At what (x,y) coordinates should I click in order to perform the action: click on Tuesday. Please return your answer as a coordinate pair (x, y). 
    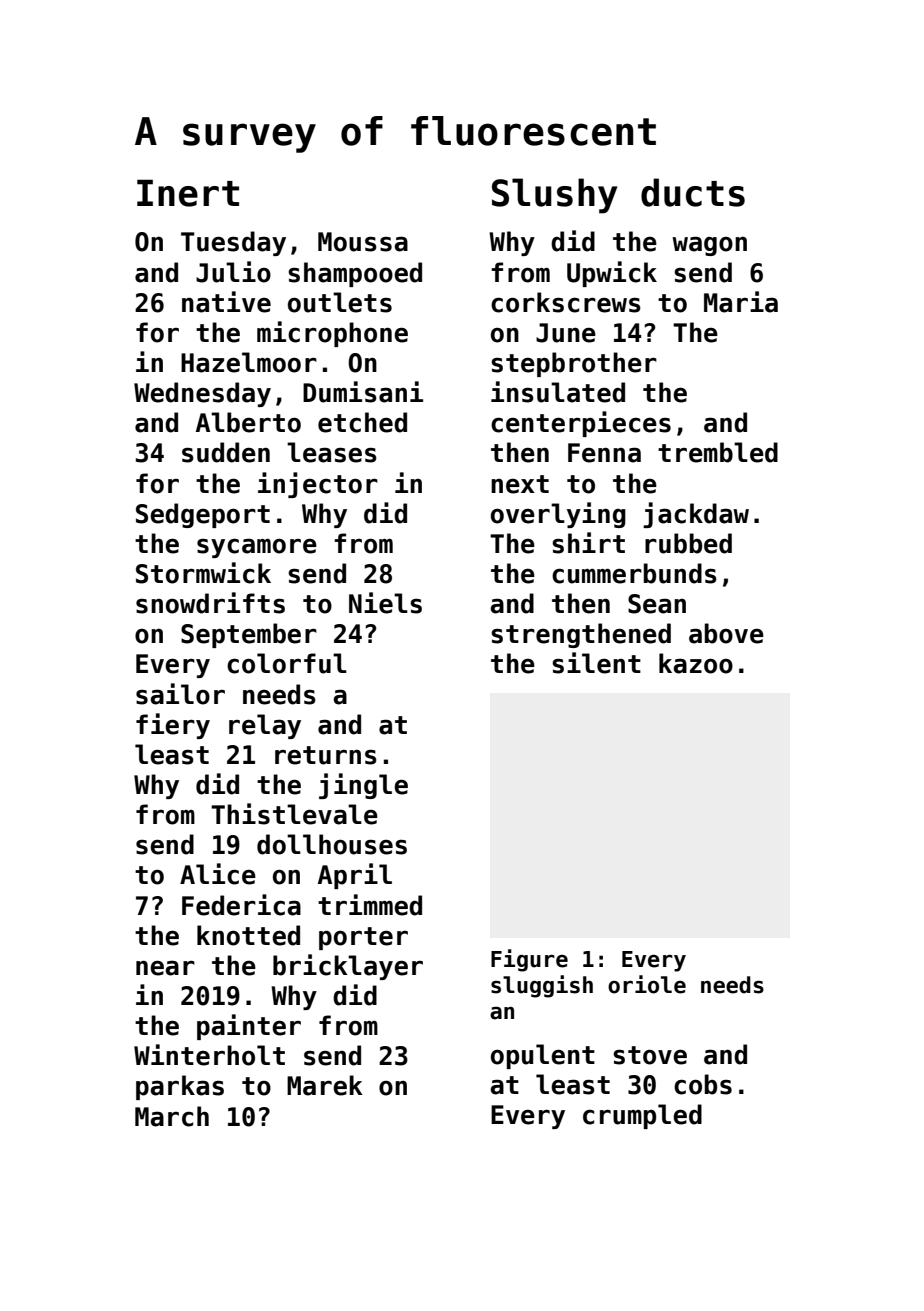
    Looking at the image, I should click on (233, 243).
